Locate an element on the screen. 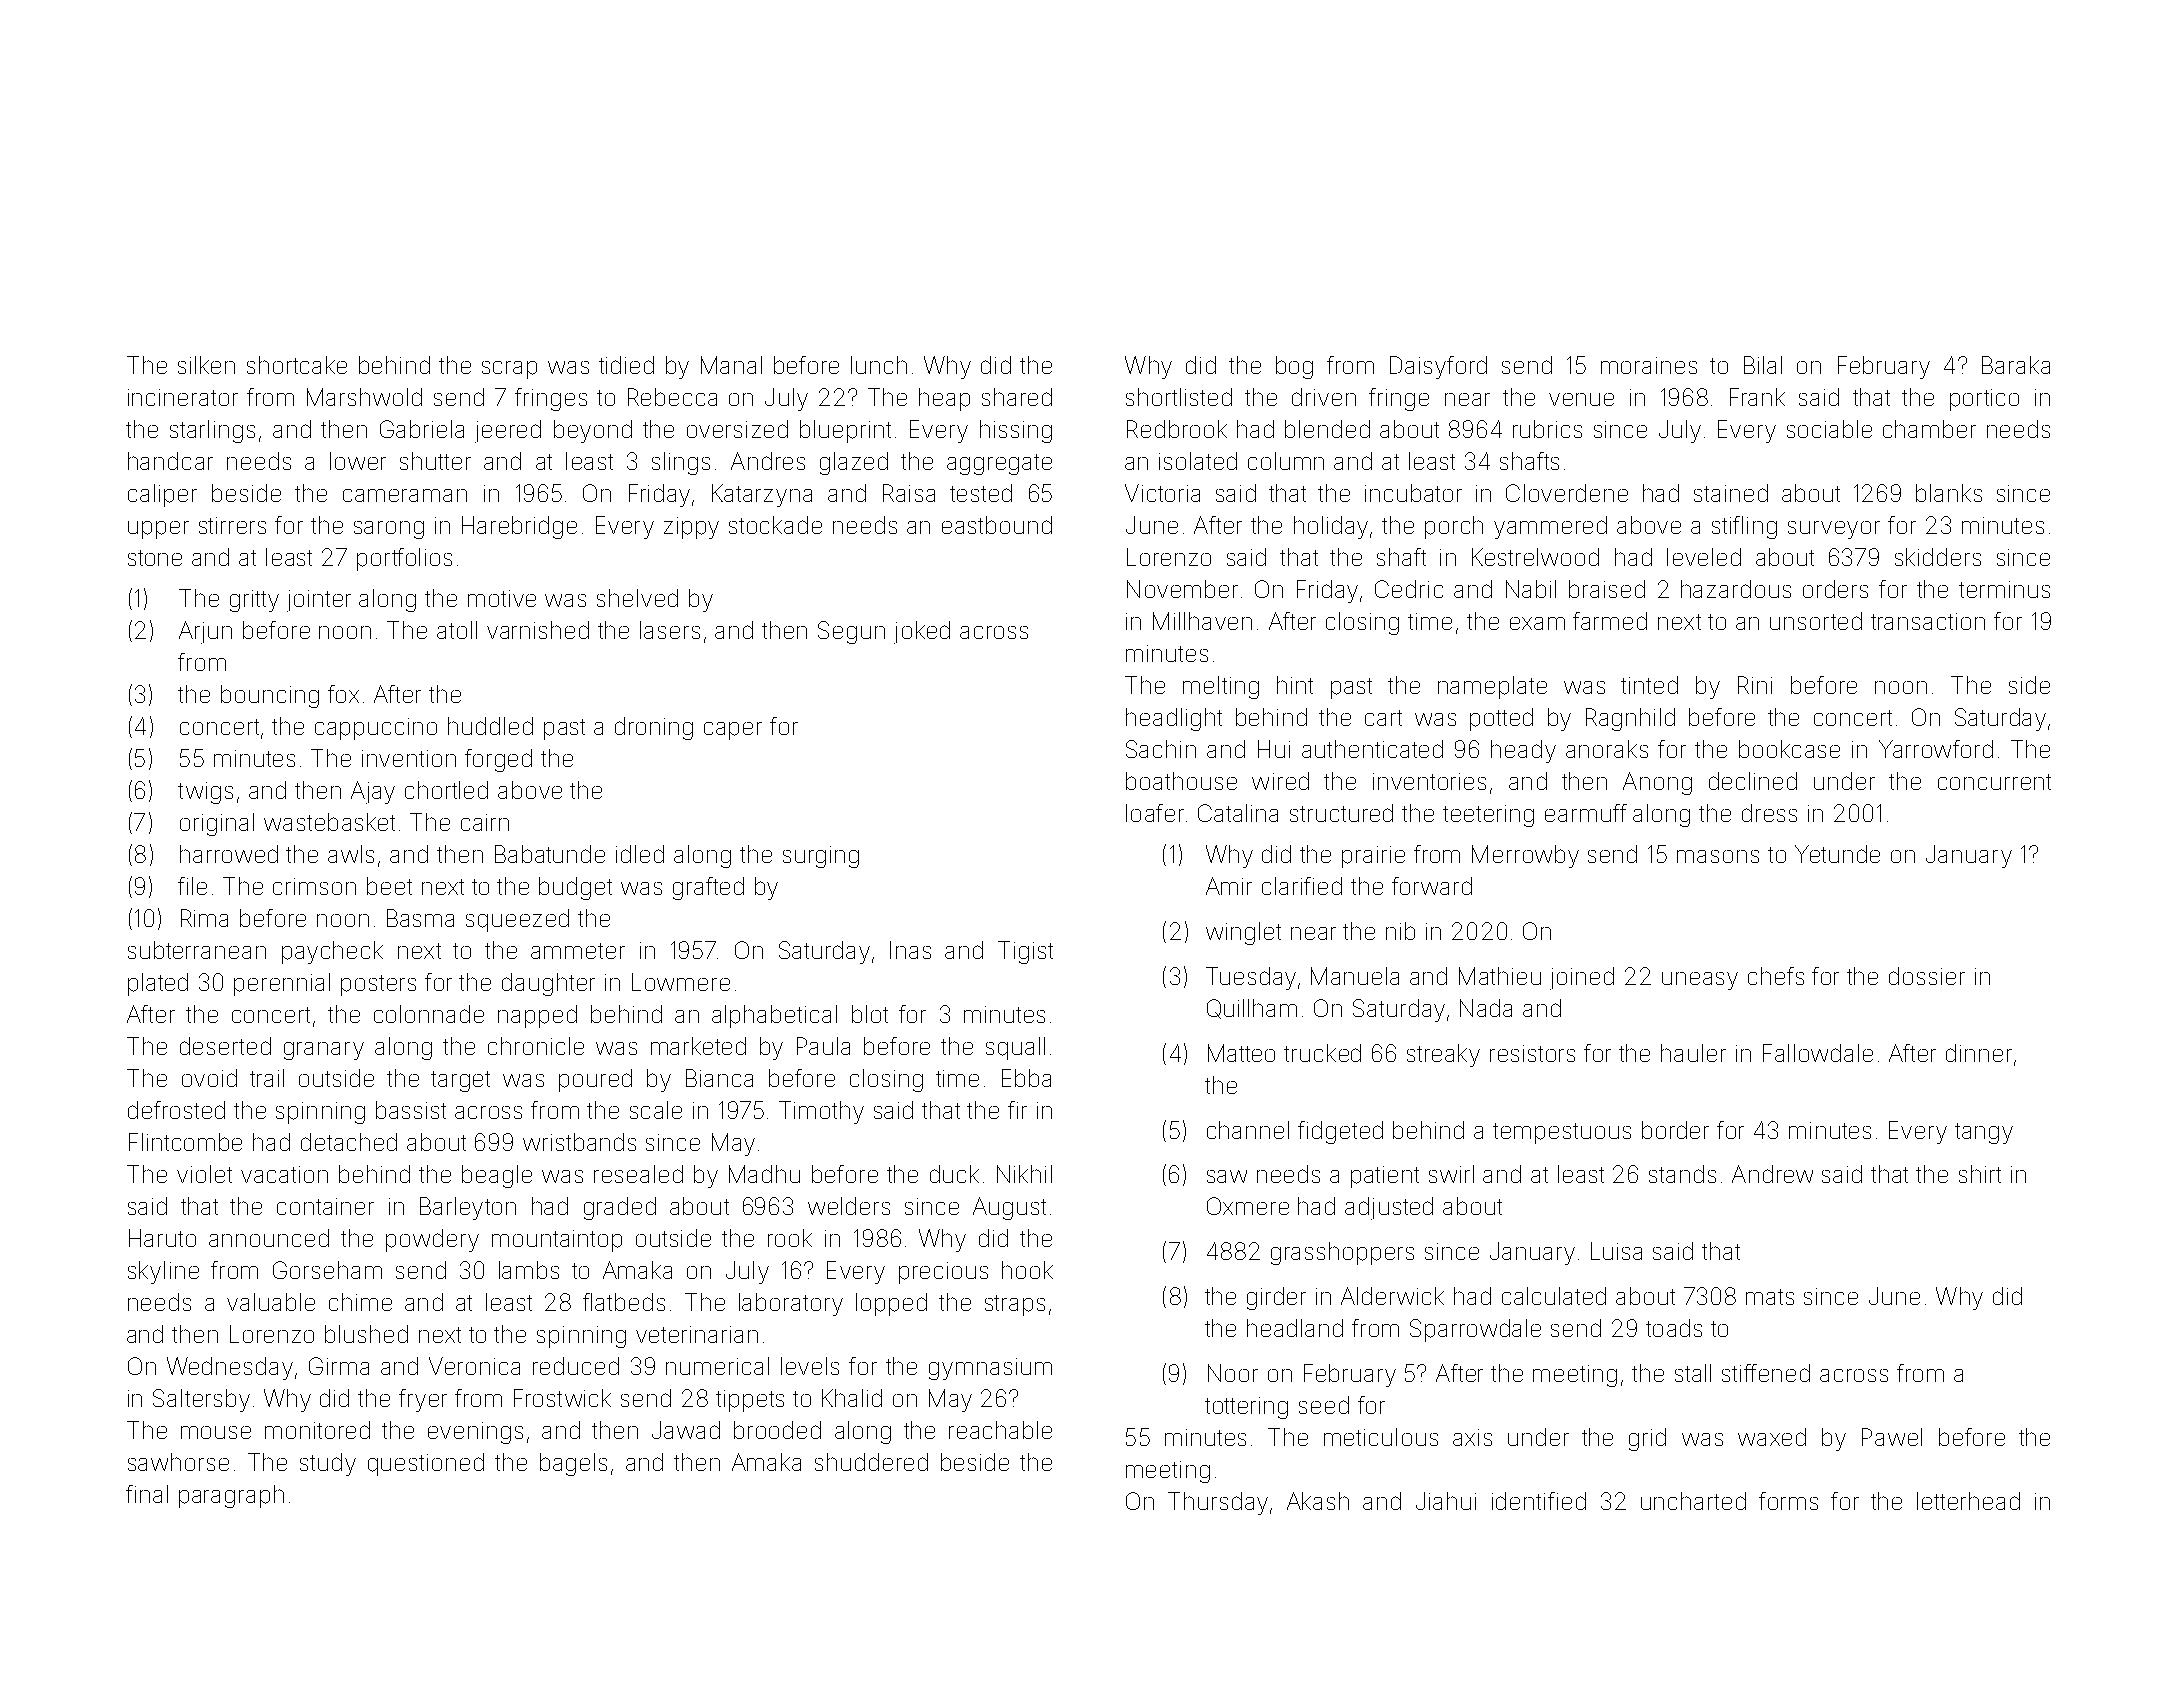 Image resolution: width=2178 pixels, height=1683 pixels. dress is located at coordinates (1769, 813).
